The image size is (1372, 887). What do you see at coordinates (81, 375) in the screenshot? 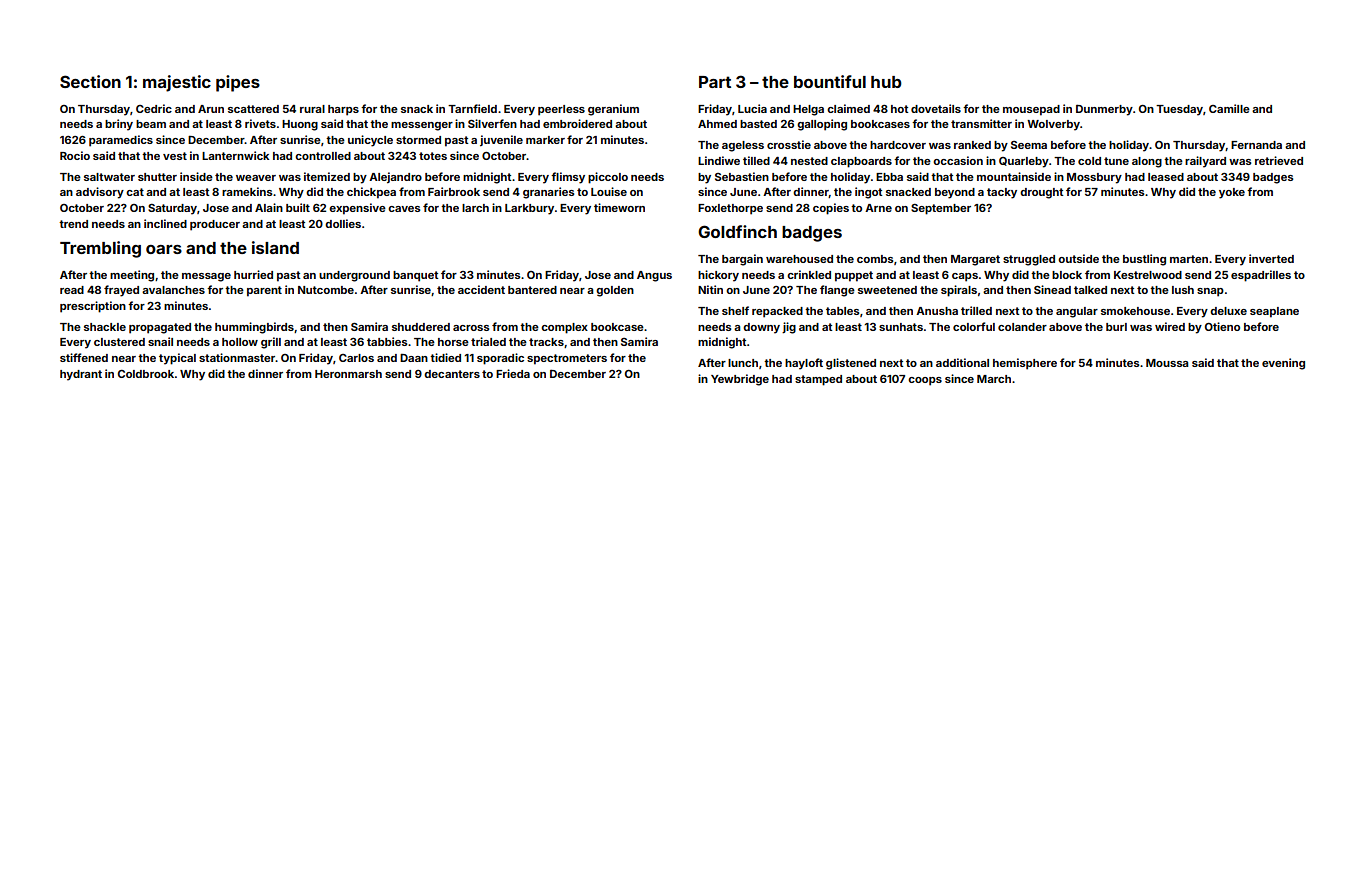
I see `hydrant` at bounding box center [81, 375].
